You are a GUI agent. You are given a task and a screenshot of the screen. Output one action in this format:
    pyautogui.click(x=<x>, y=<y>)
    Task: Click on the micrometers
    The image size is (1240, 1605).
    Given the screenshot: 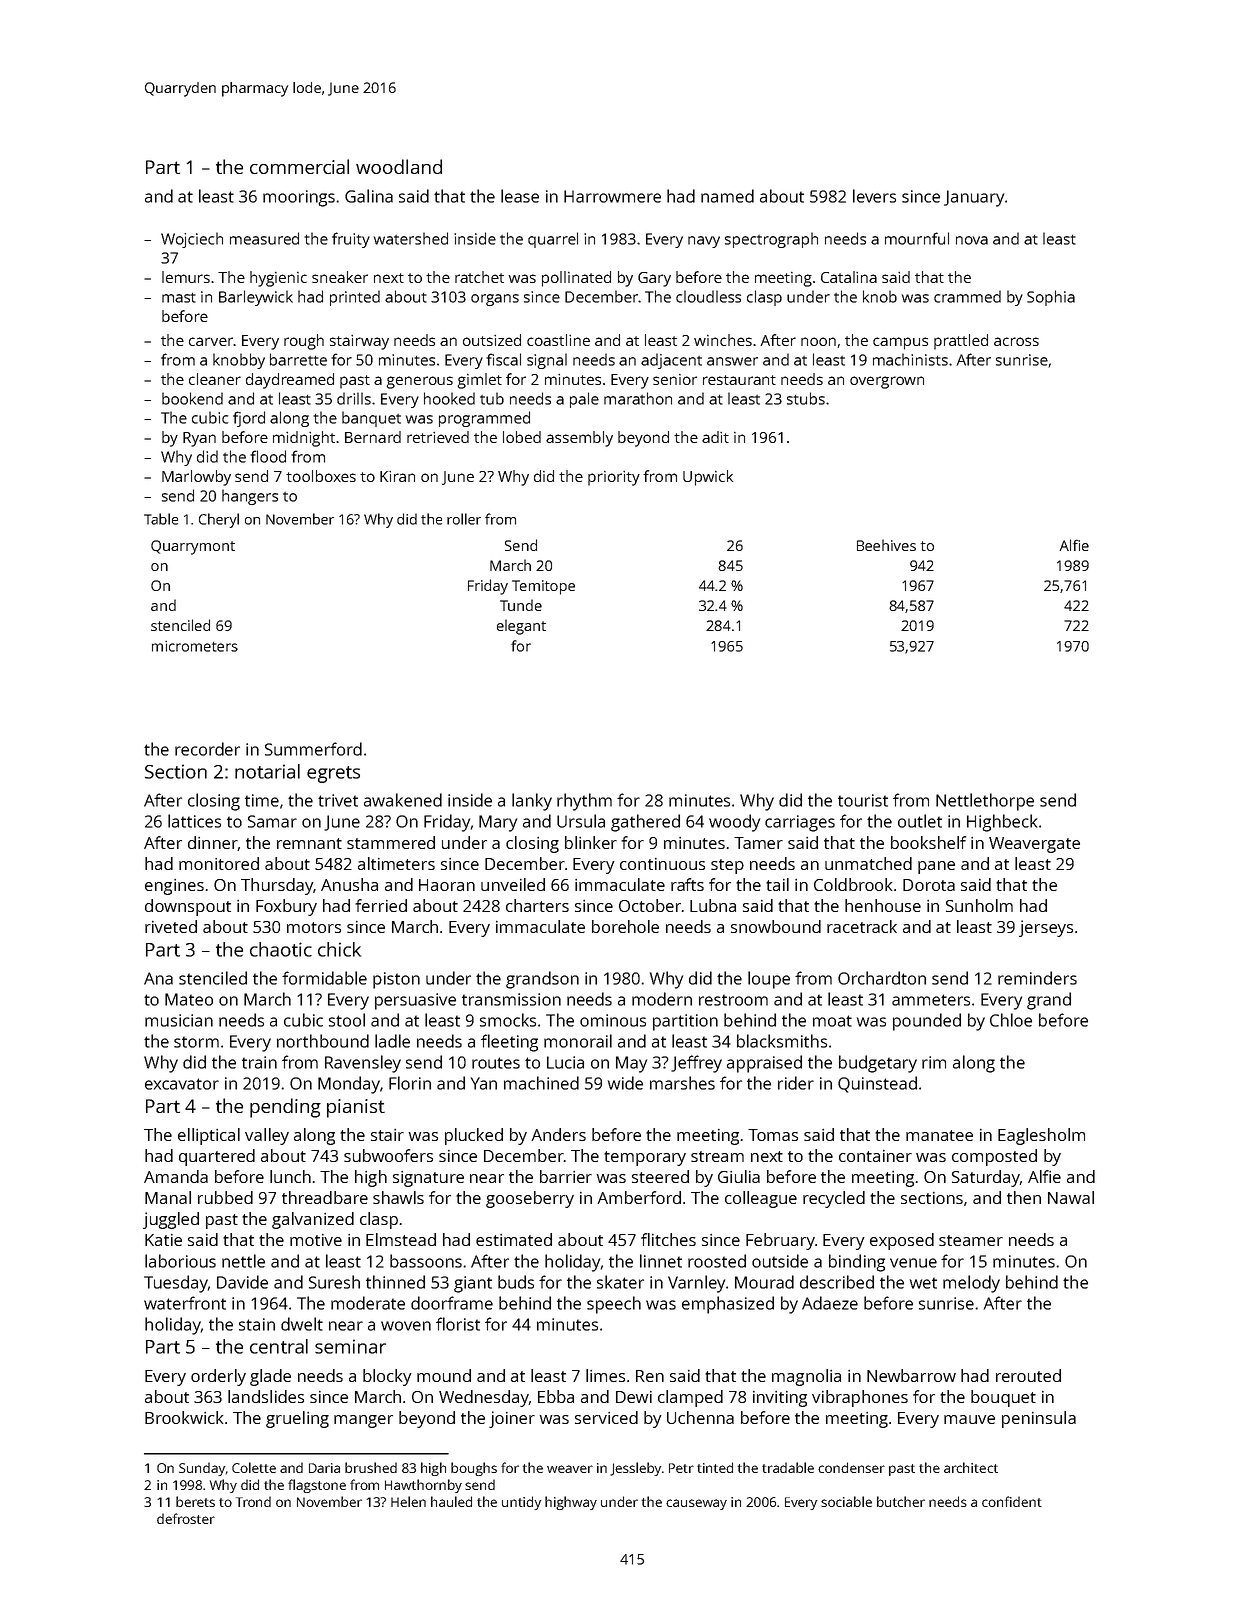 What is the action you would take?
    pyautogui.click(x=195, y=646)
